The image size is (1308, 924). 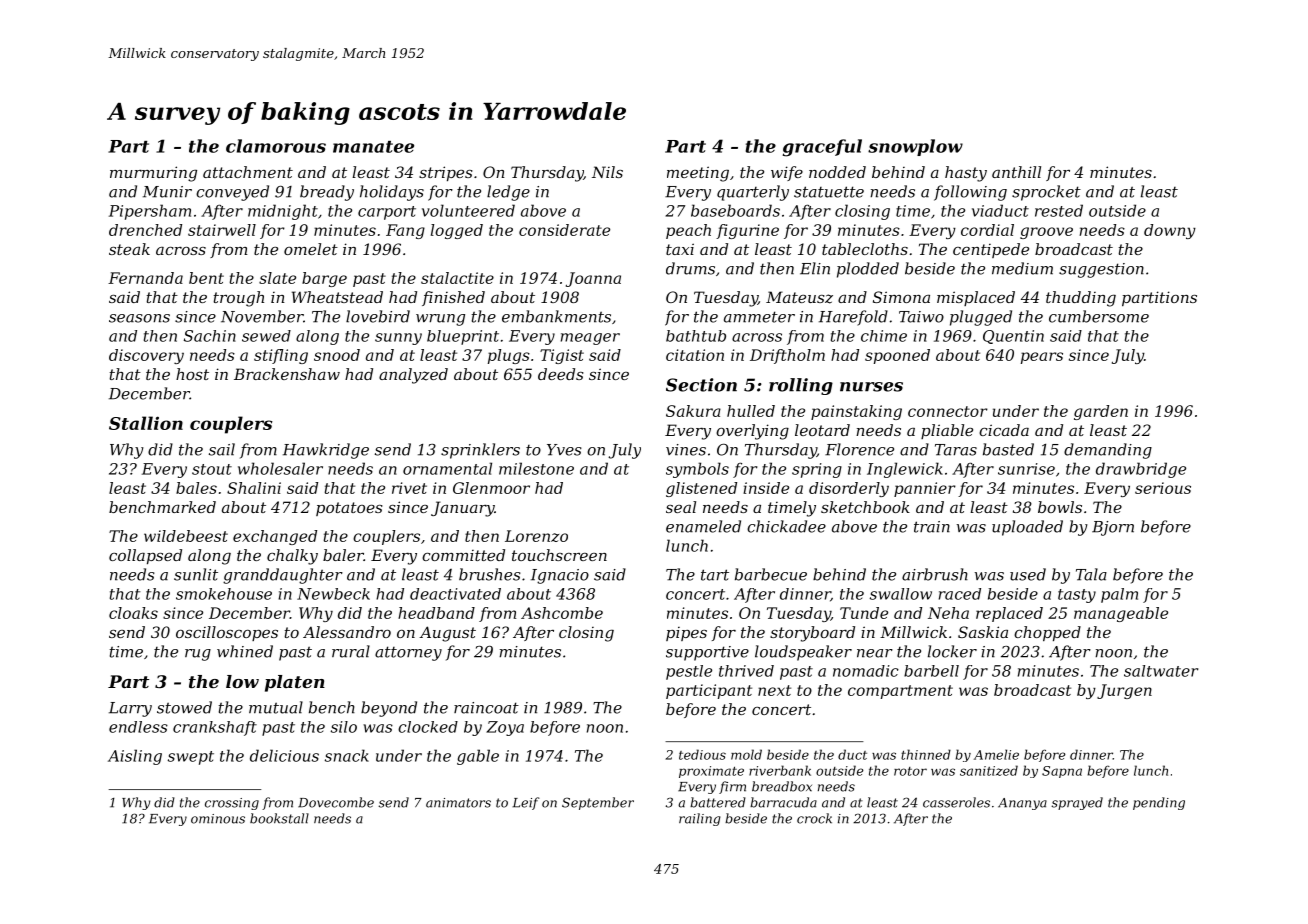 I want to click on cumbersome, so click(x=1099, y=316).
